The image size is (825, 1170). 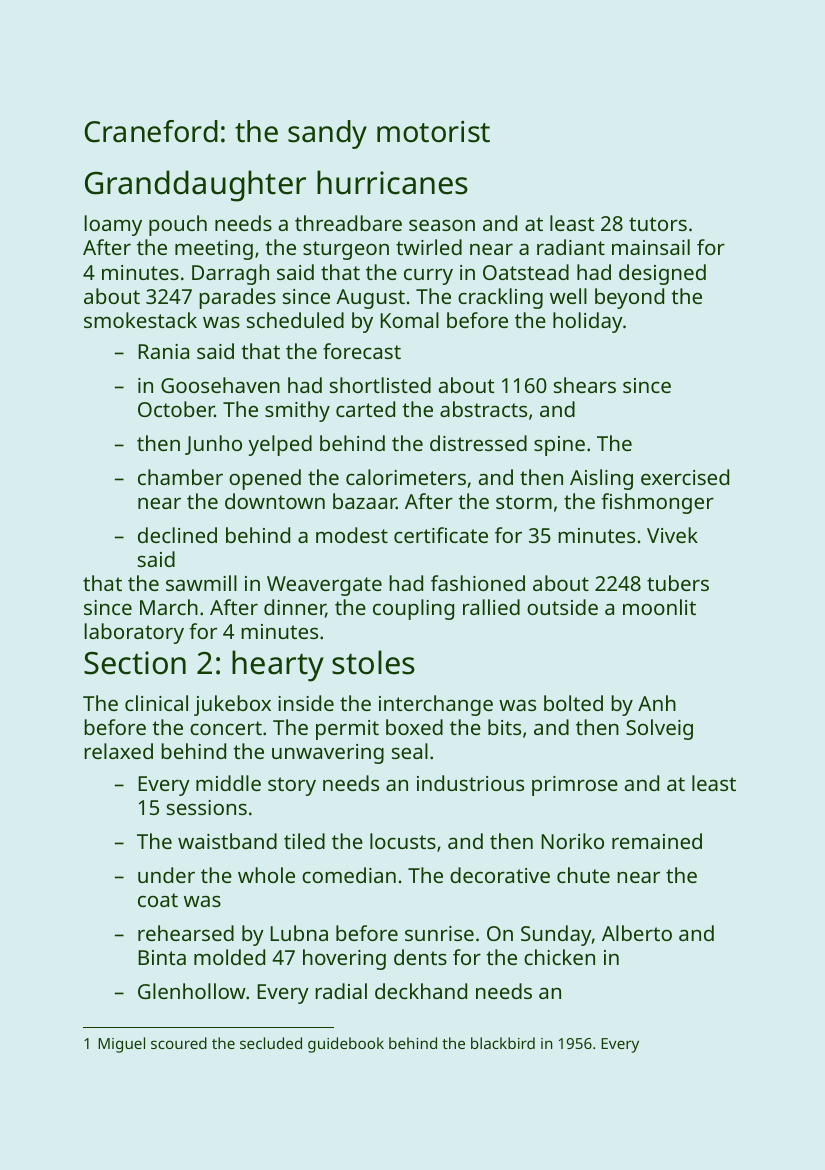 I want to click on well, so click(x=568, y=296).
